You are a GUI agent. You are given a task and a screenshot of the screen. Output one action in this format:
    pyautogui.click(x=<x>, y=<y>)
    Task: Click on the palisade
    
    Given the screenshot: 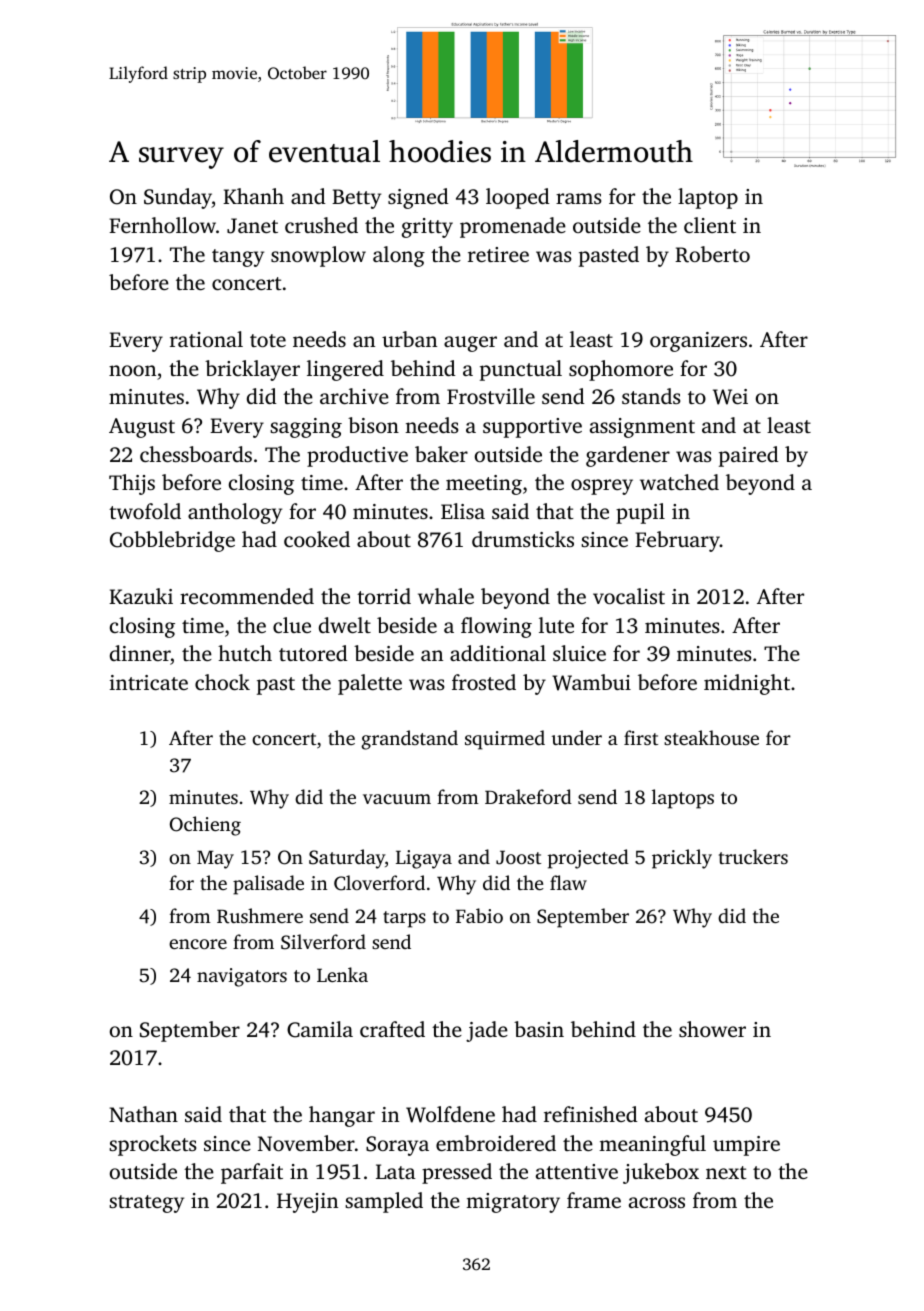 What is the action you would take?
    pyautogui.click(x=268, y=885)
